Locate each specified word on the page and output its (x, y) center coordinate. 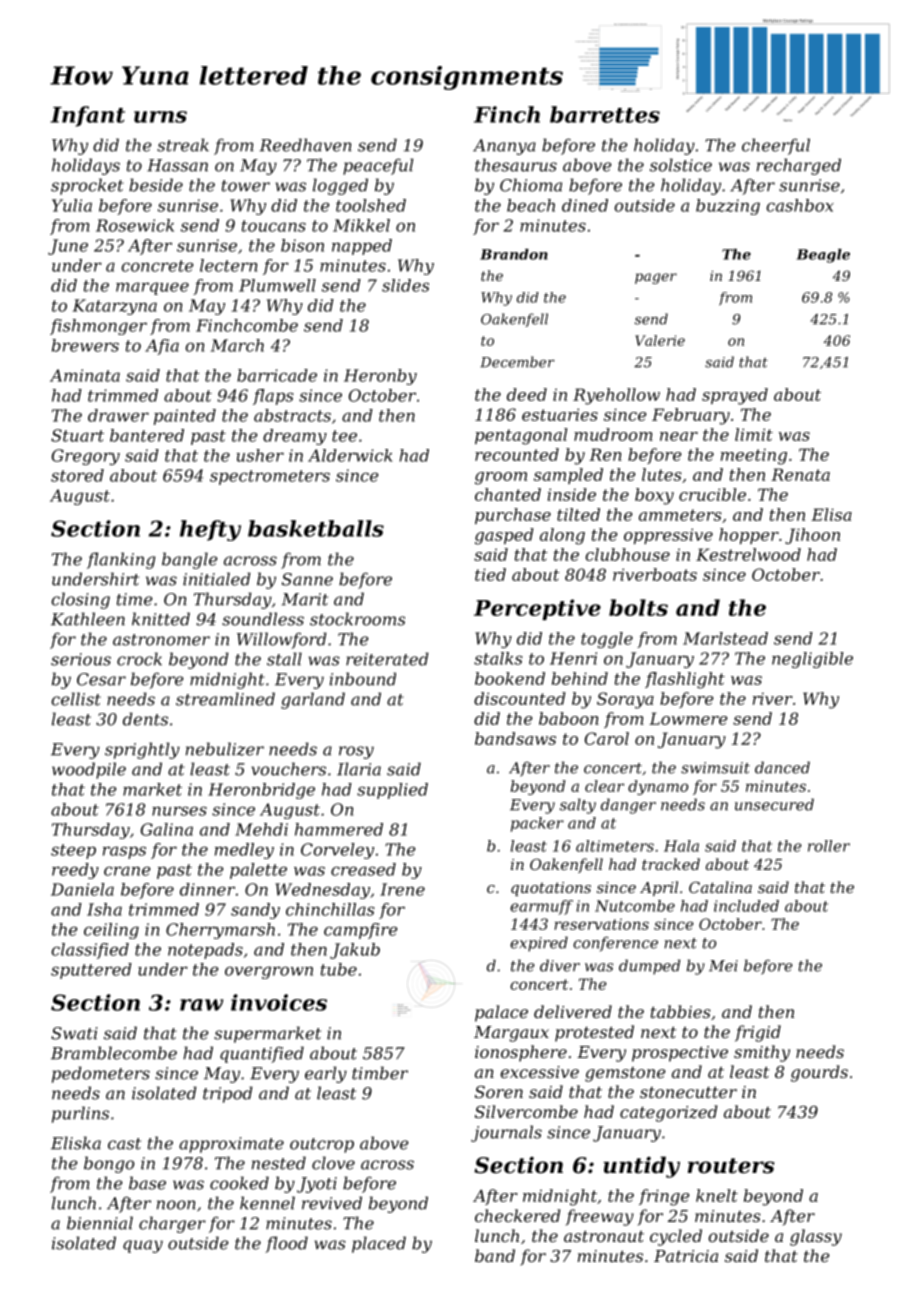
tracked (671, 864)
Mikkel (361, 225)
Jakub (355, 951)
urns (160, 117)
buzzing (728, 207)
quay (143, 1246)
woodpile (89, 770)
